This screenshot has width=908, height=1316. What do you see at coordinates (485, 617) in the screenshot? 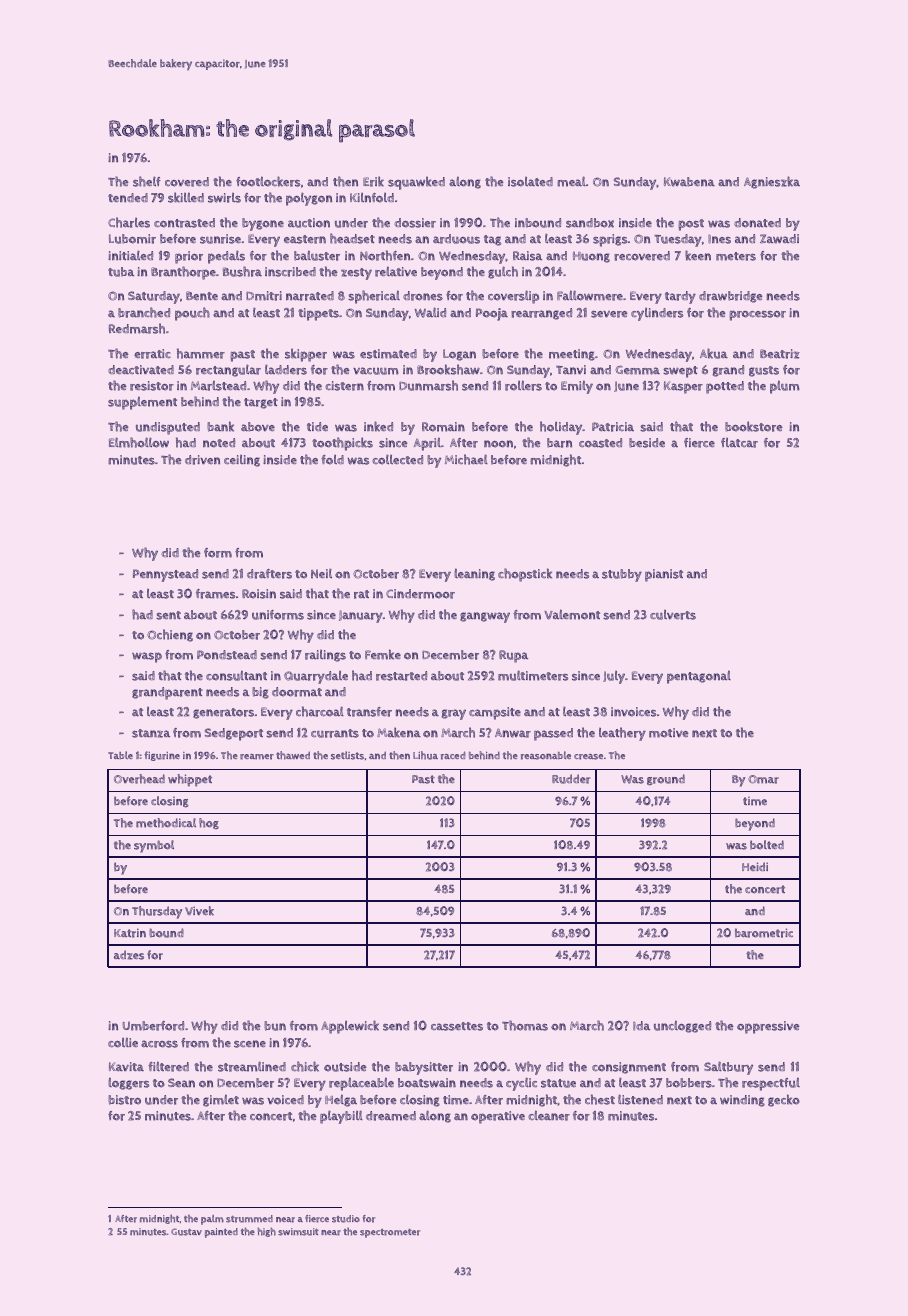
I see `gangway` at bounding box center [485, 617].
